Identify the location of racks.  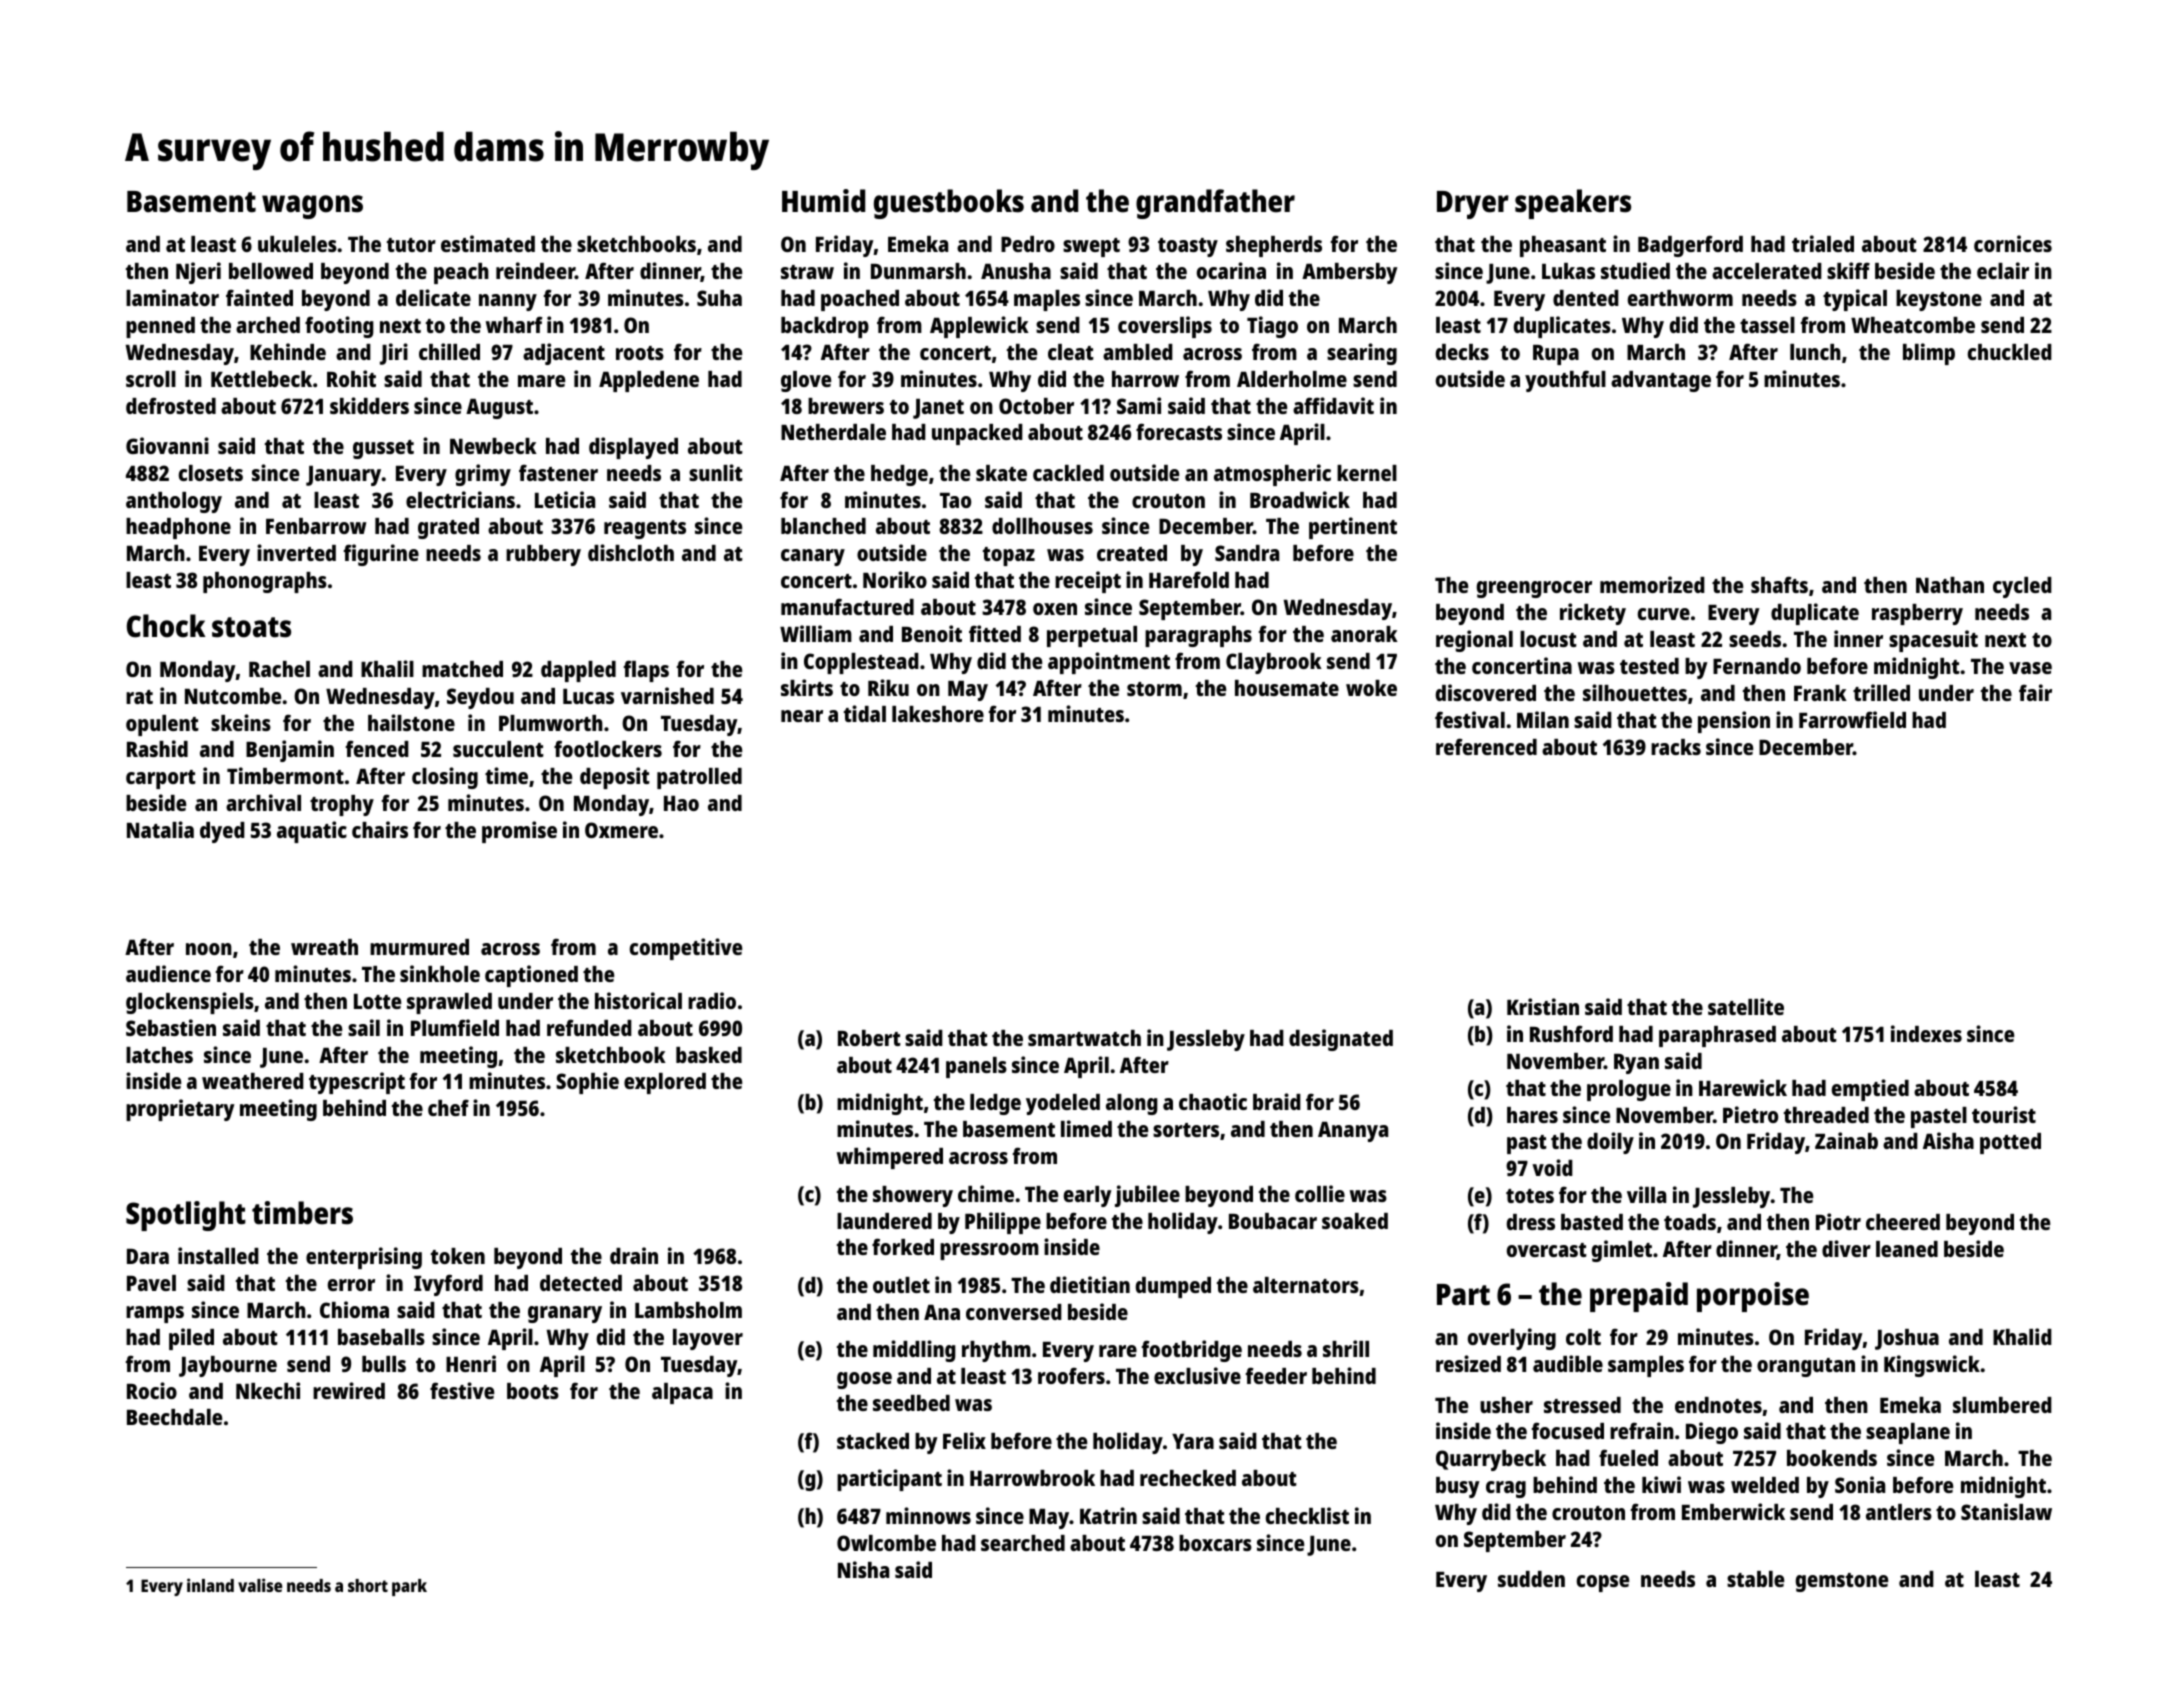
(1676, 747).
